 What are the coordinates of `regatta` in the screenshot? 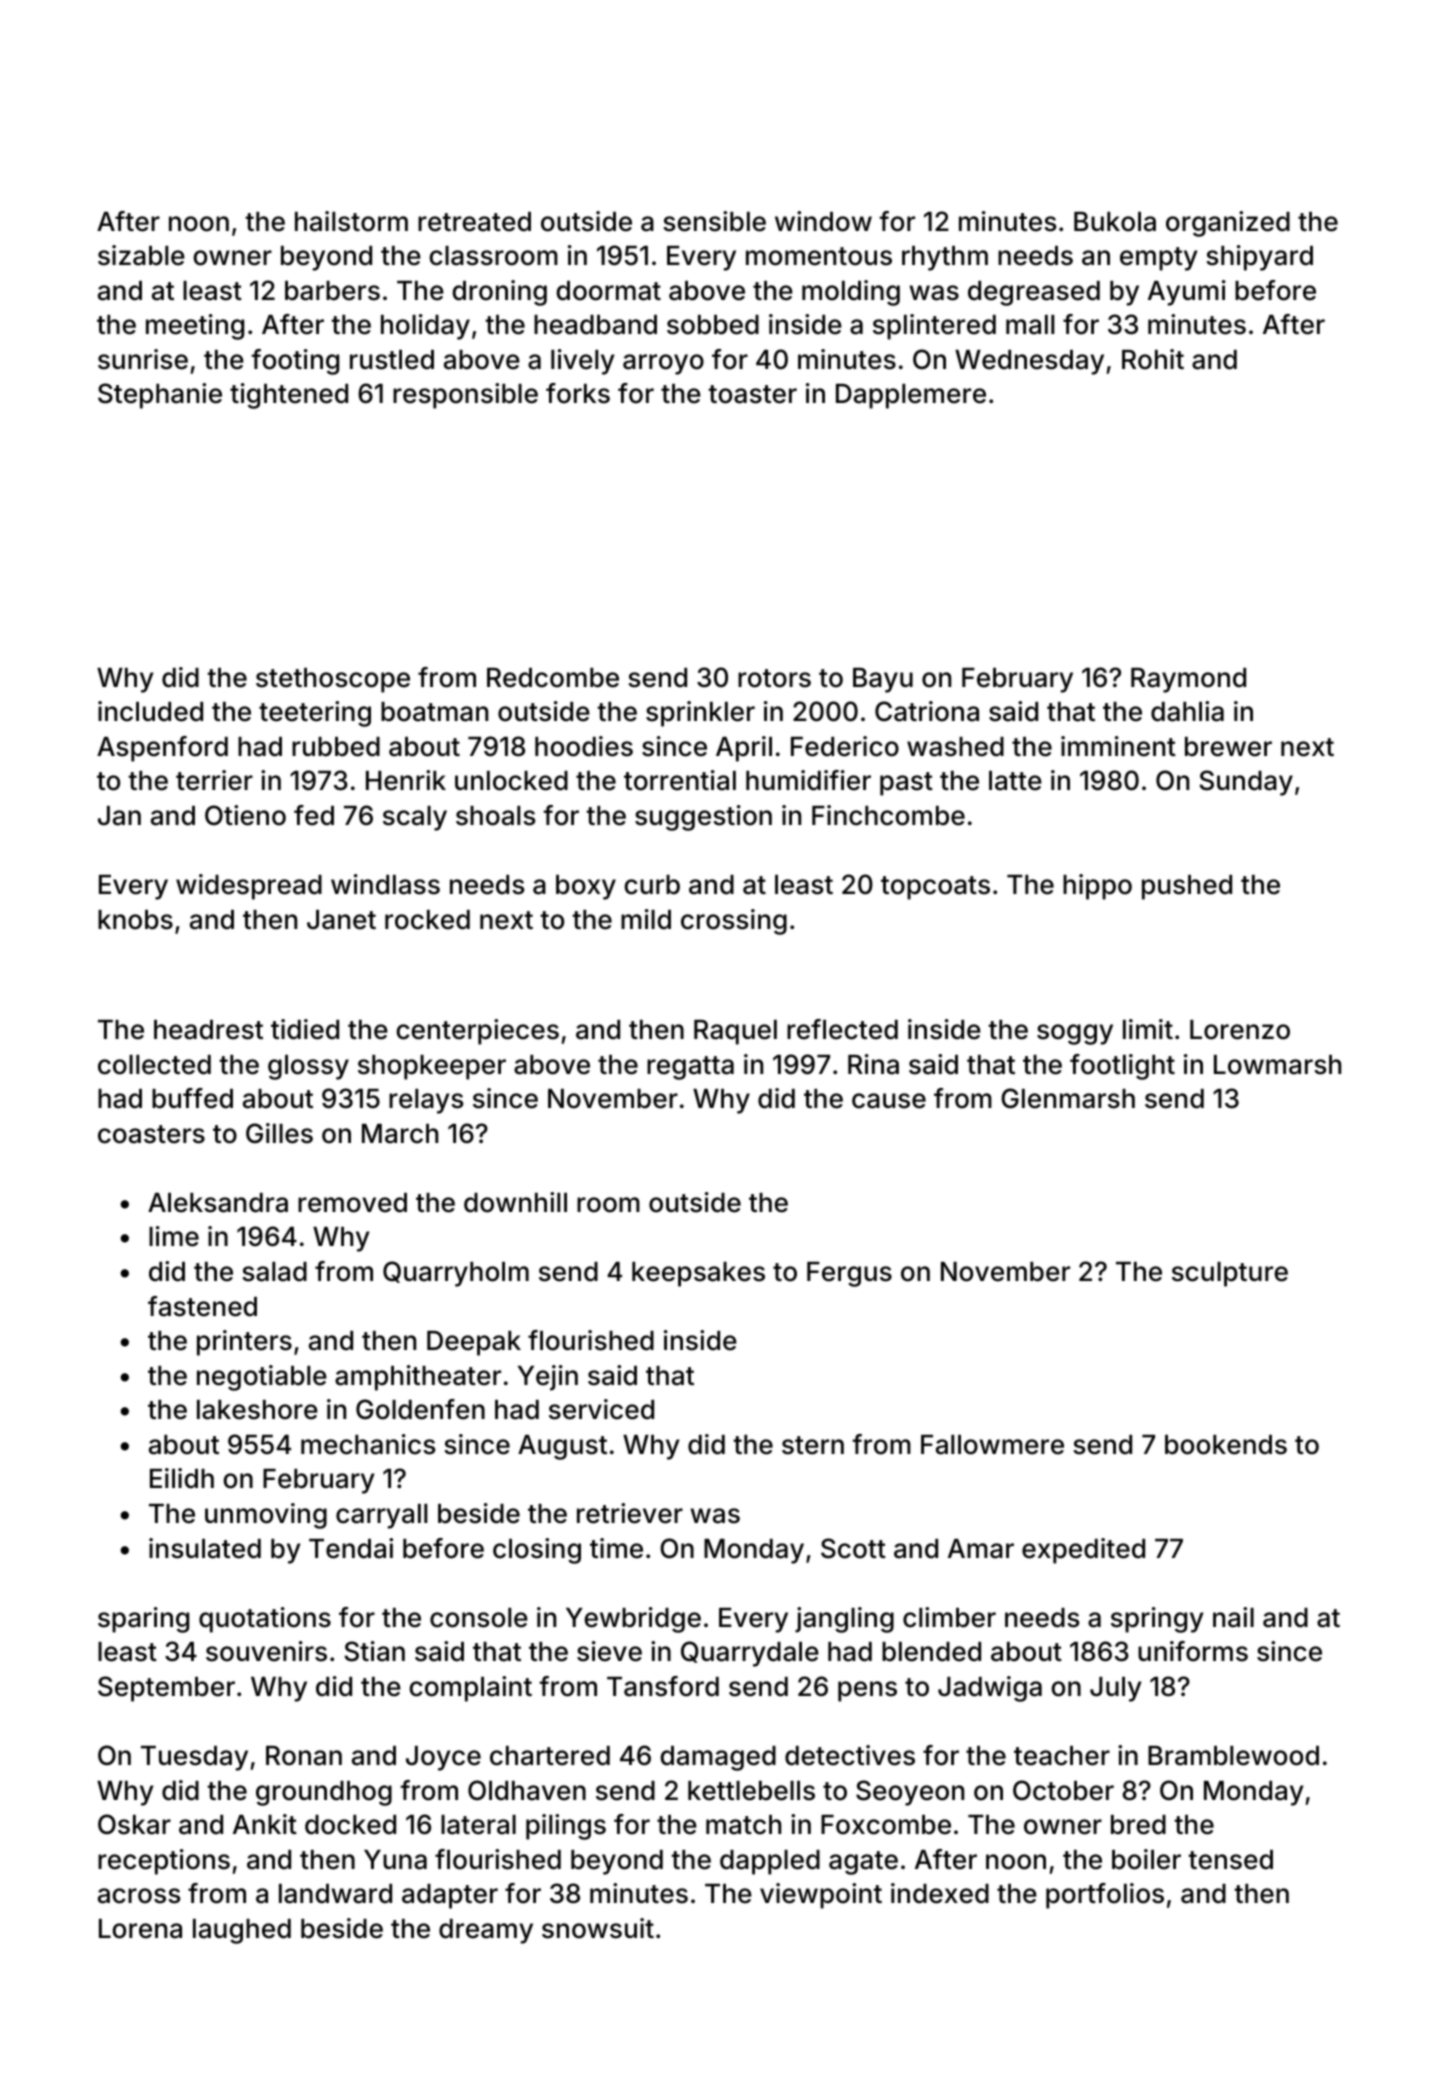 It's located at (690, 1068).
